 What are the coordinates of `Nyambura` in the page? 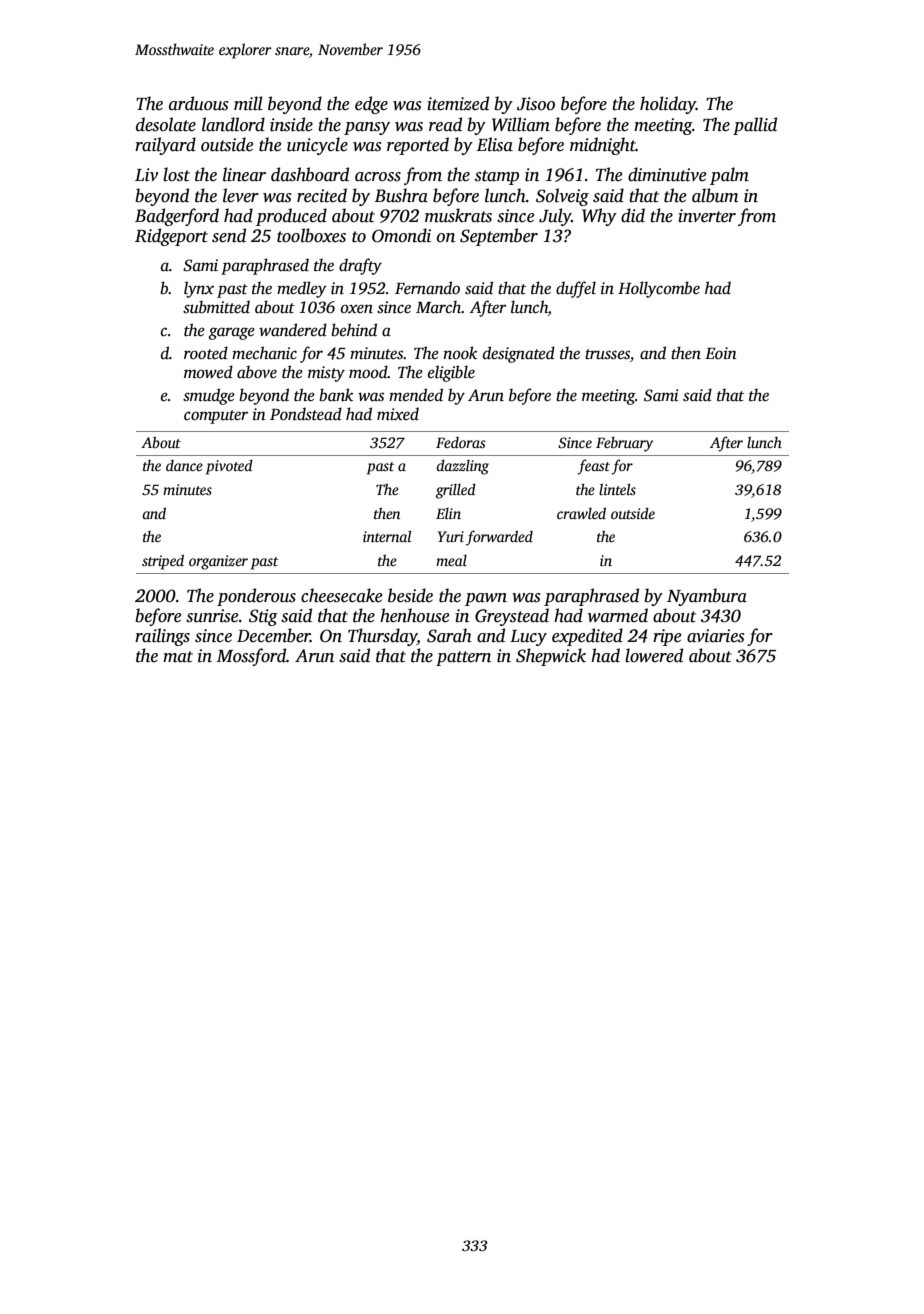 It's located at (707, 597).
